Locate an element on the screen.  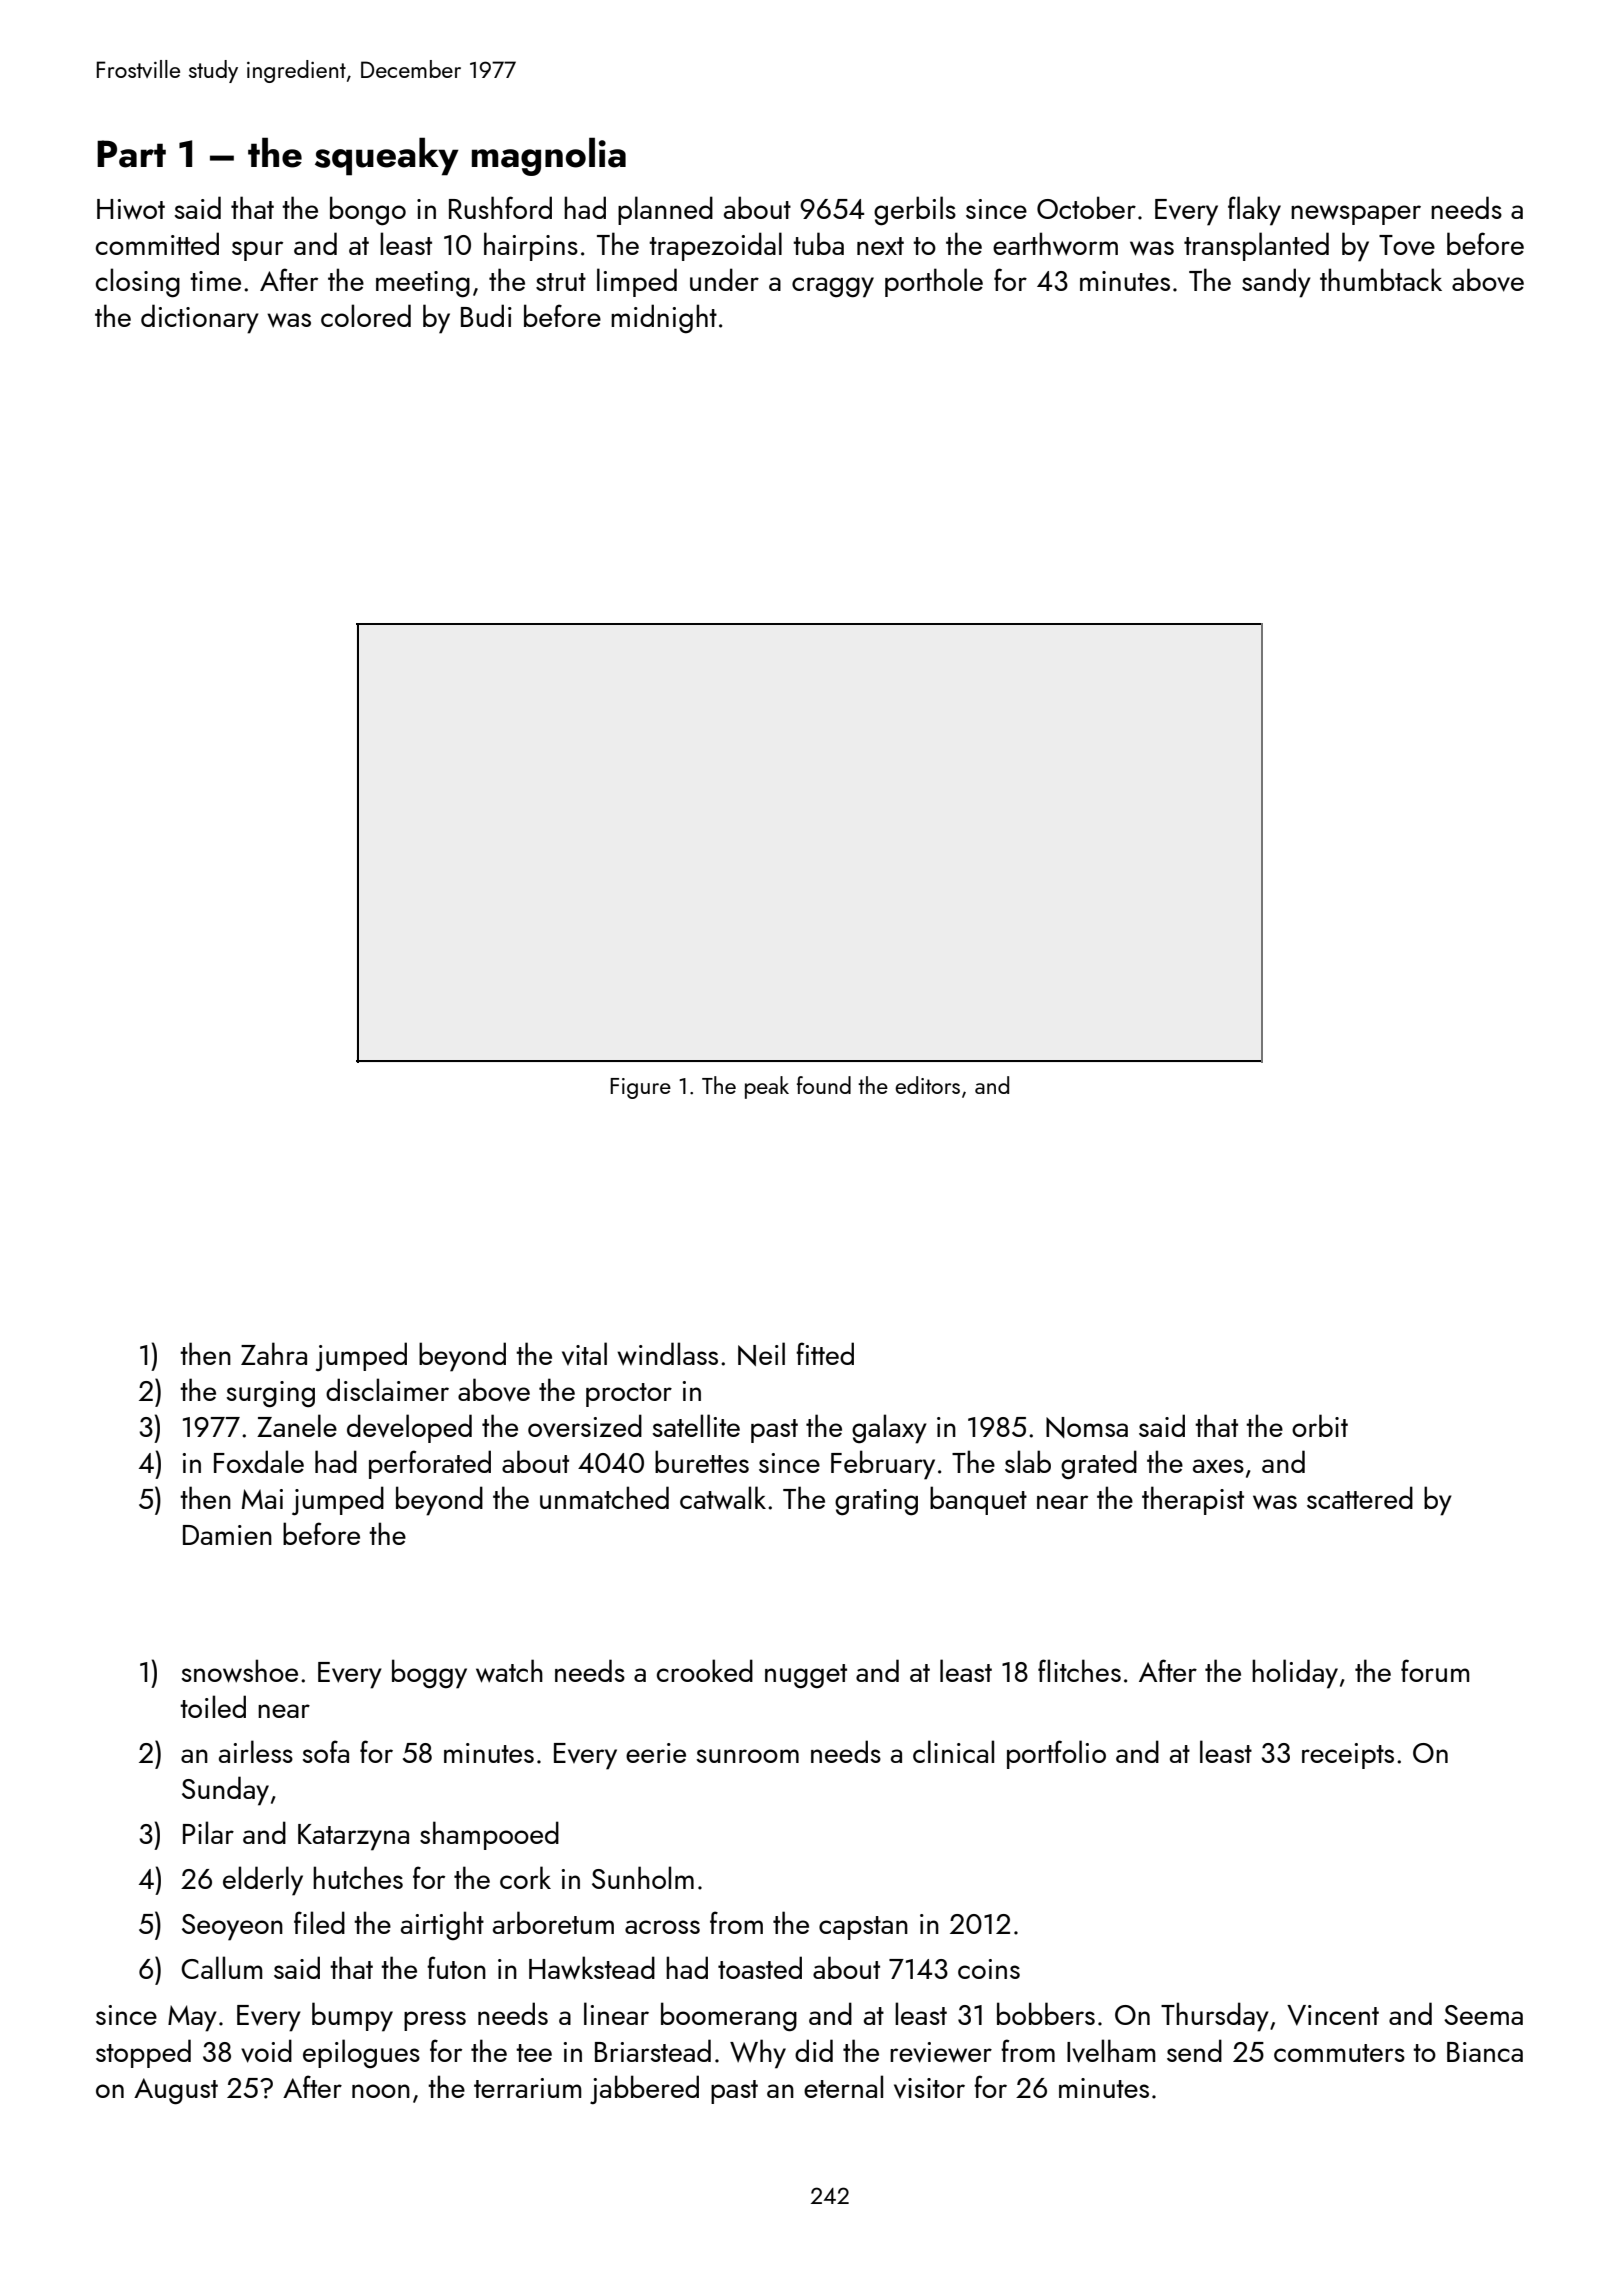
meeting is located at coordinates (423, 284).
